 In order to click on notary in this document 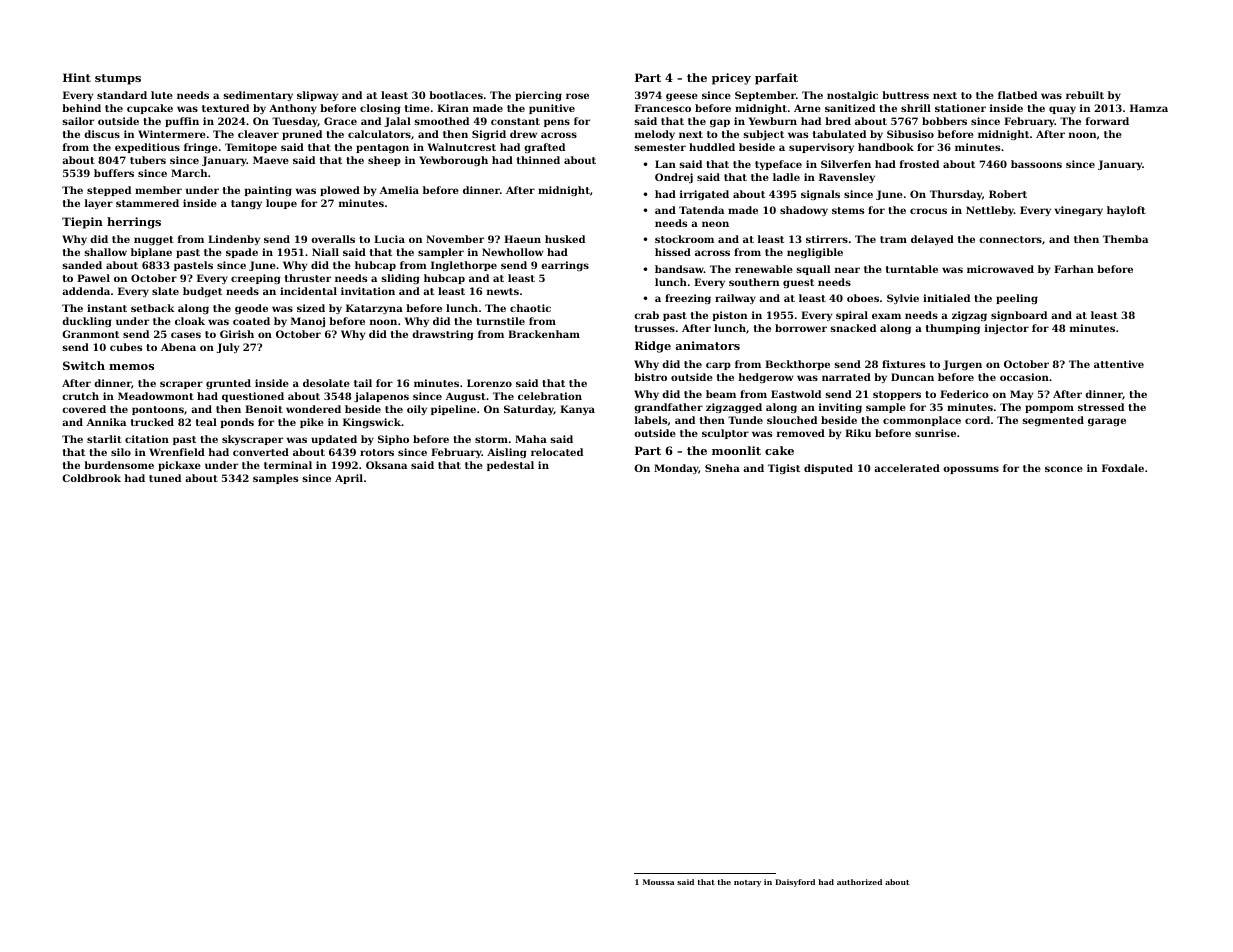, I will do `click(747, 883)`.
